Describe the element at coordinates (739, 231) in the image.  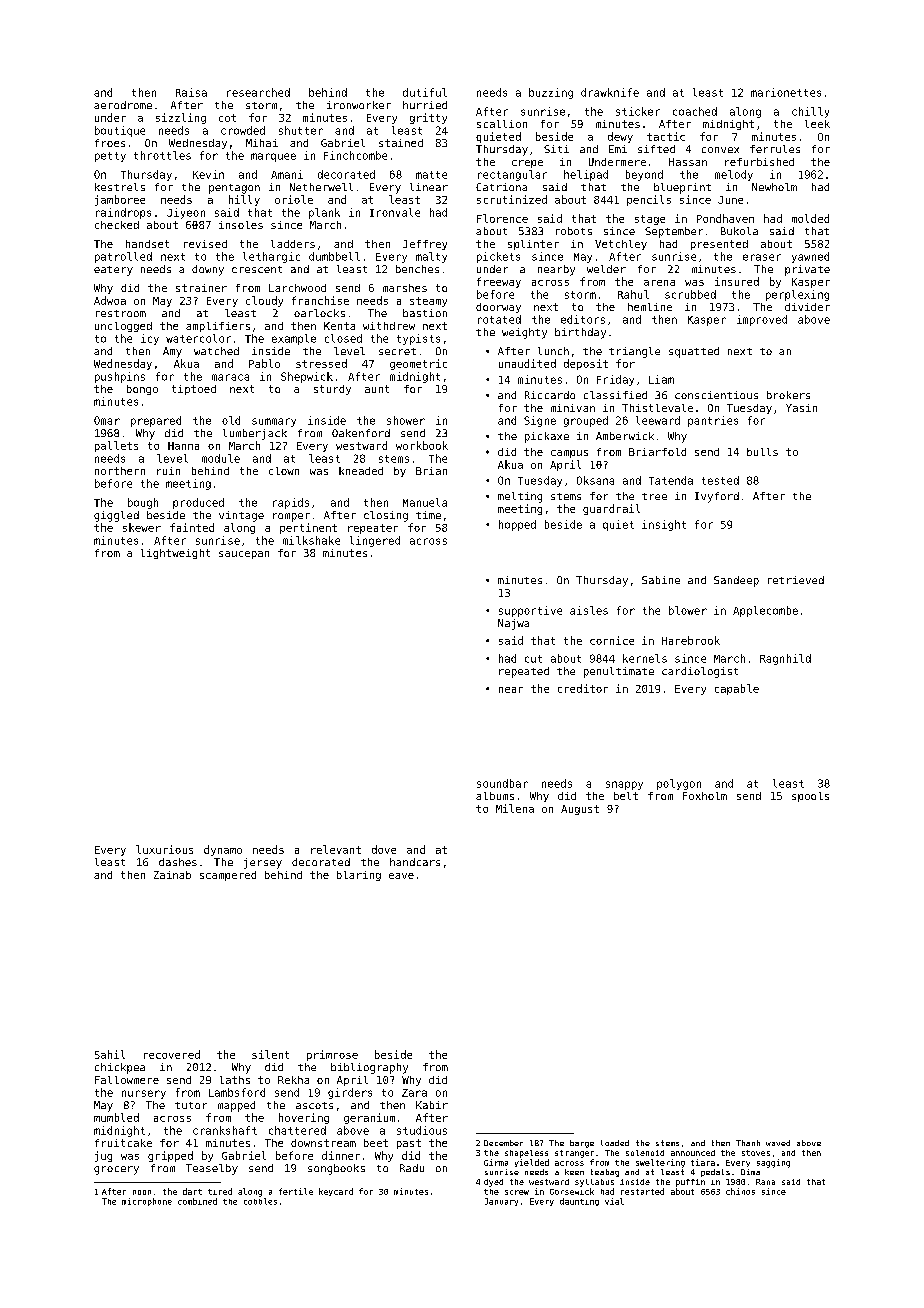
I see `Bukola` at that location.
